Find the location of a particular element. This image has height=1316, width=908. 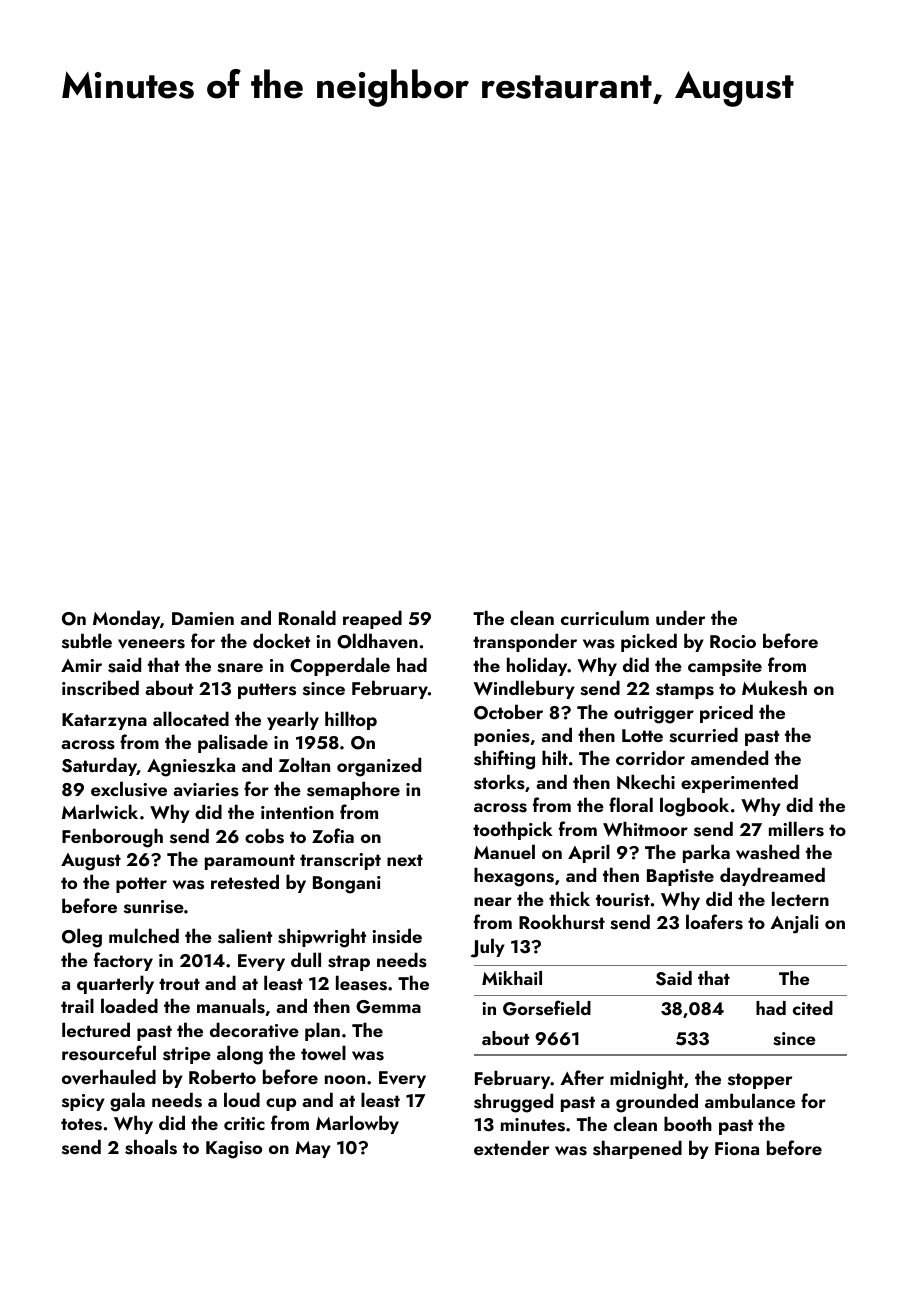

curriculum is located at coordinates (605, 617).
